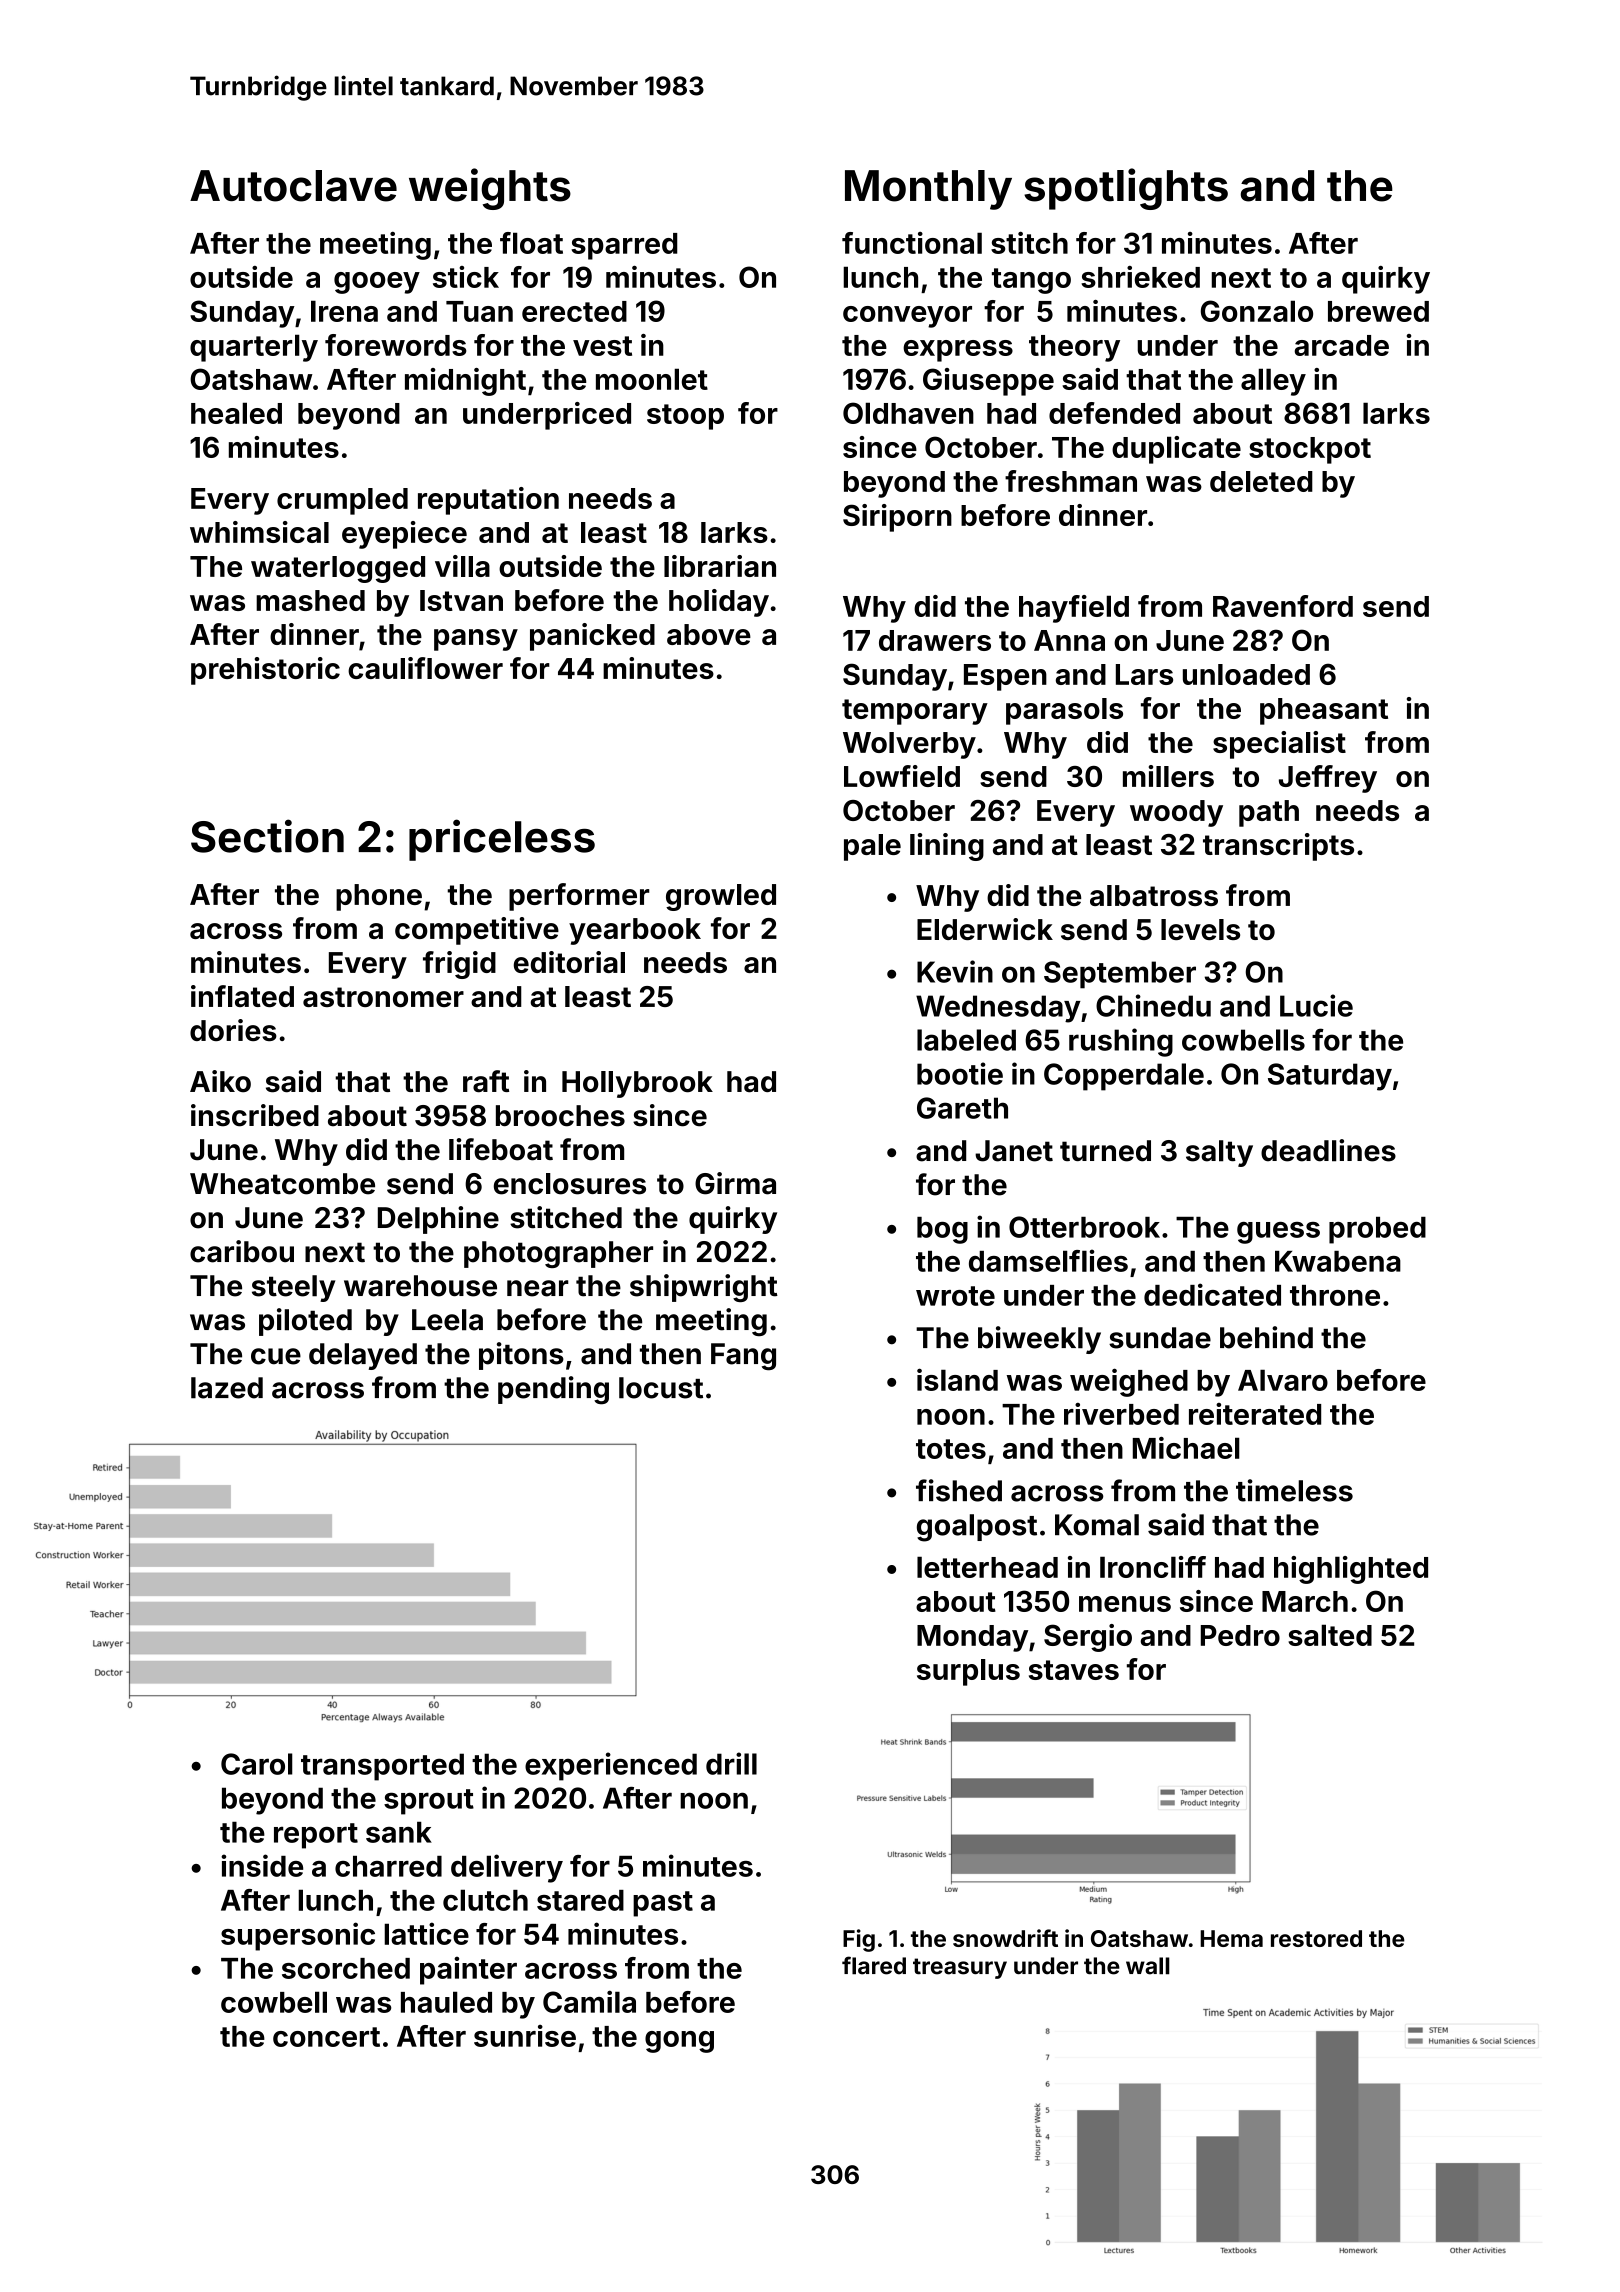 This screenshot has width=1620, height=2292. What do you see at coordinates (267, 836) in the screenshot?
I see `Section` at bounding box center [267, 836].
